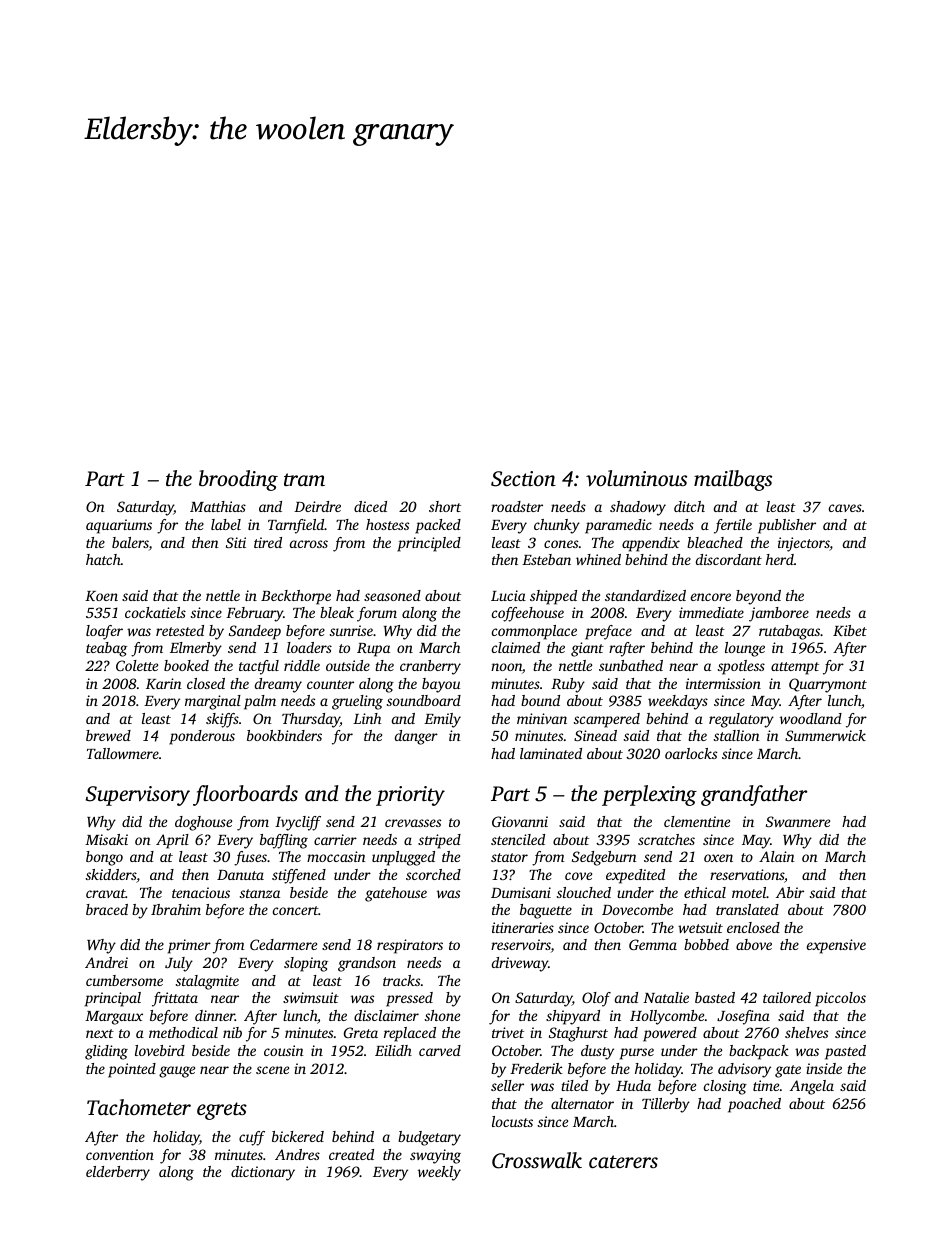 The width and height of the screenshot is (952, 1233). Describe the element at coordinates (508, 1032) in the screenshot. I see `trivet` at that location.
